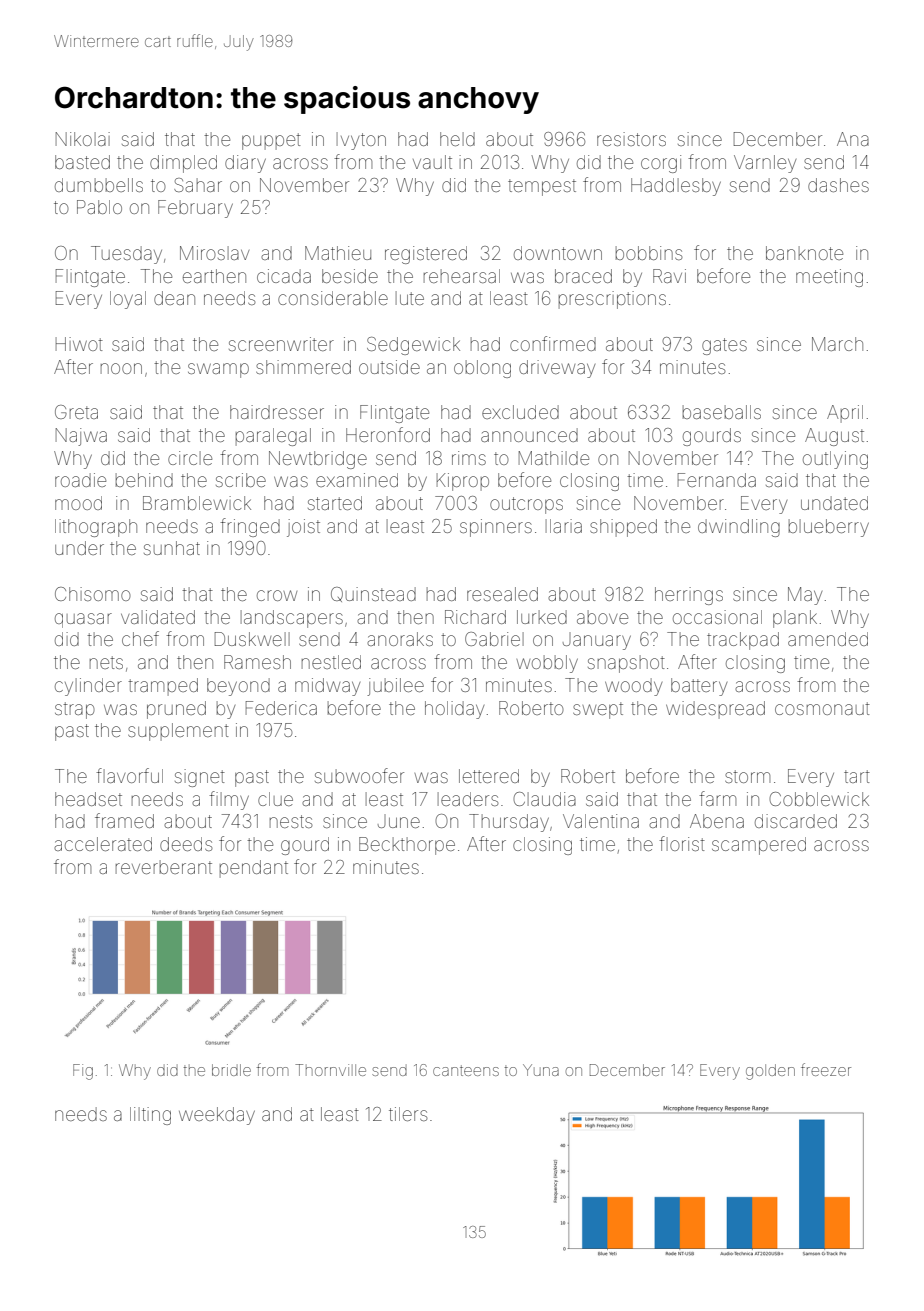 This document has height=1311, width=924. What do you see at coordinates (541, 1070) in the document?
I see `Yuna` at bounding box center [541, 1070].
